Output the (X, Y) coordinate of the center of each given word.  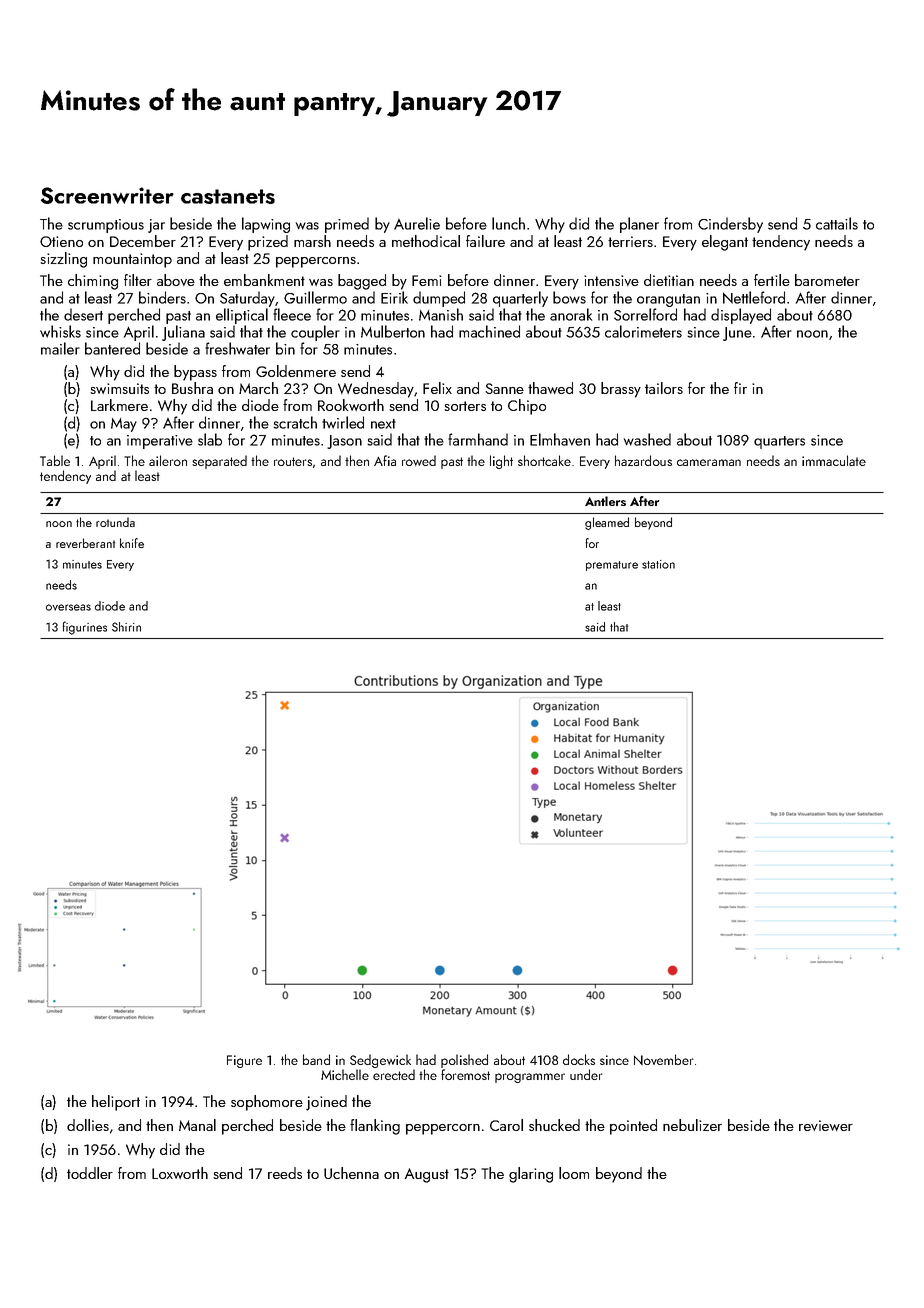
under (586, 1074)
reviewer (826, 1125)
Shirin (126, 627)
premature (612, 566)
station (658, 564)
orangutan (668, 300)
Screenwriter (107, 195)
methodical (426, 241)
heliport (116, 1103)
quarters (779, 442)
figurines (84, 628)
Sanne (504, 388)
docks (579, 1059)
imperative (160, 442)
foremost (465, 1074)
